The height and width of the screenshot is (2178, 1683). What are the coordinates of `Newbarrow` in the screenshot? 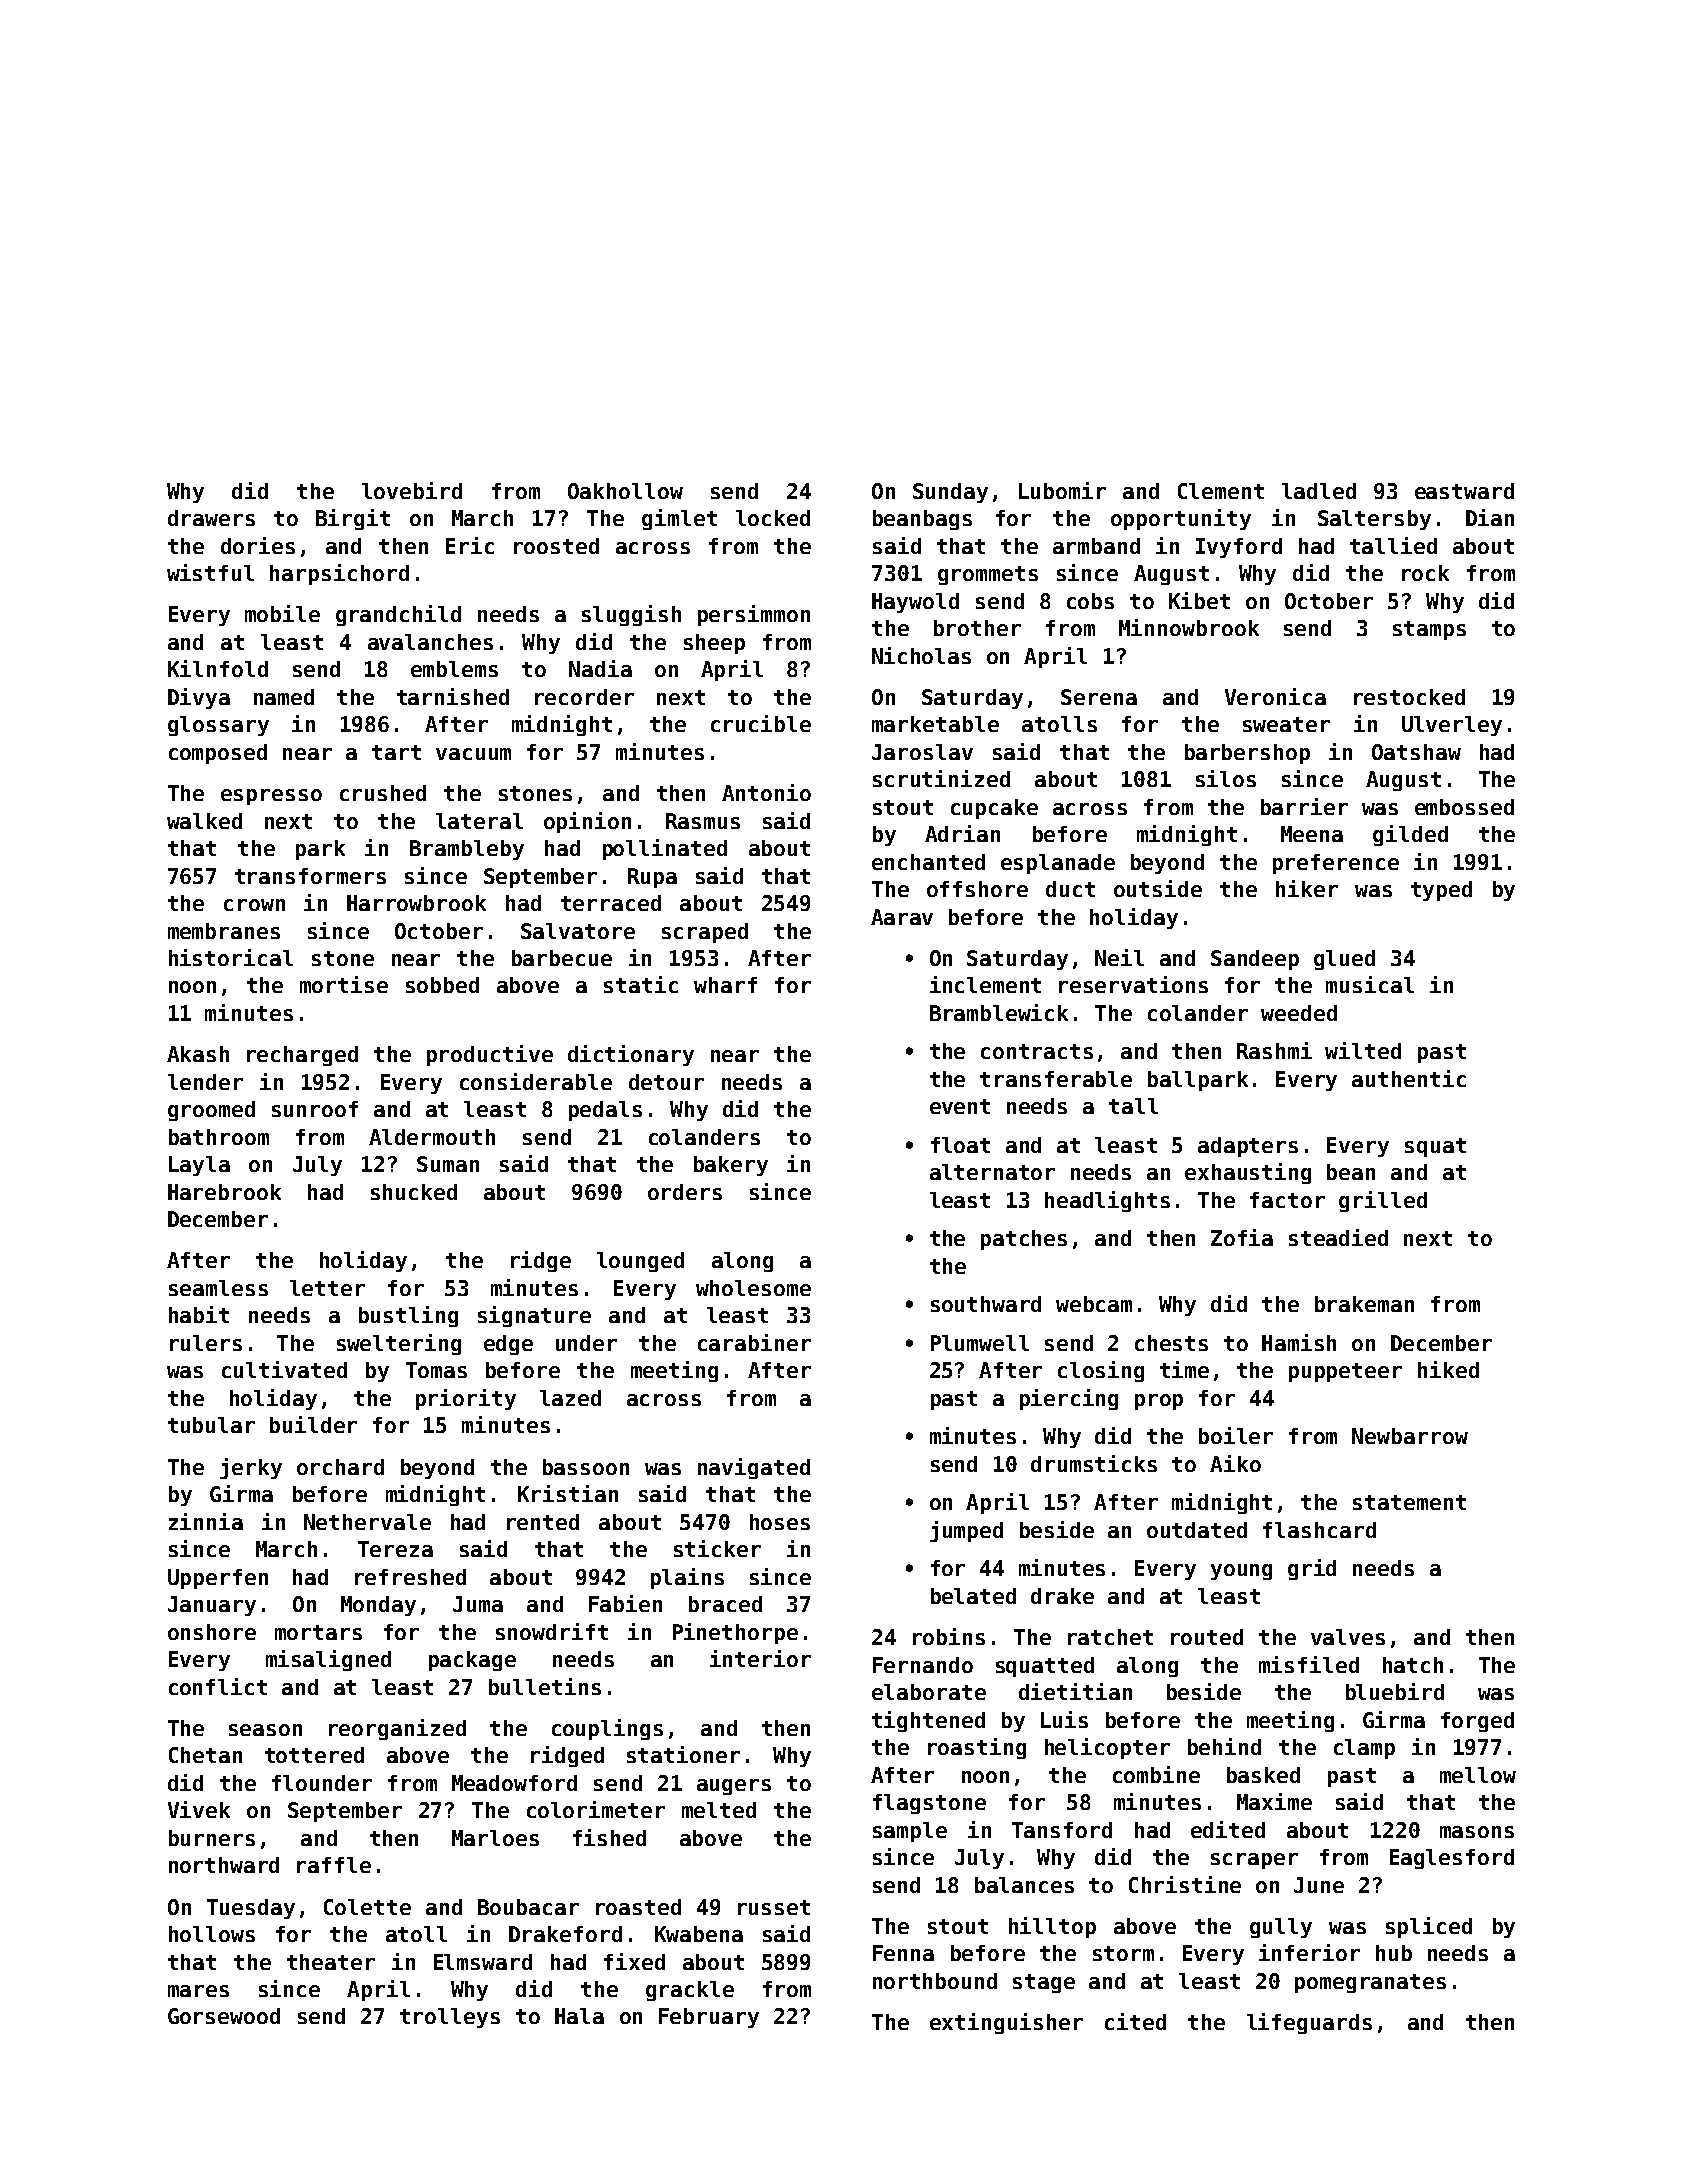 It's located at (1410, 1436).
